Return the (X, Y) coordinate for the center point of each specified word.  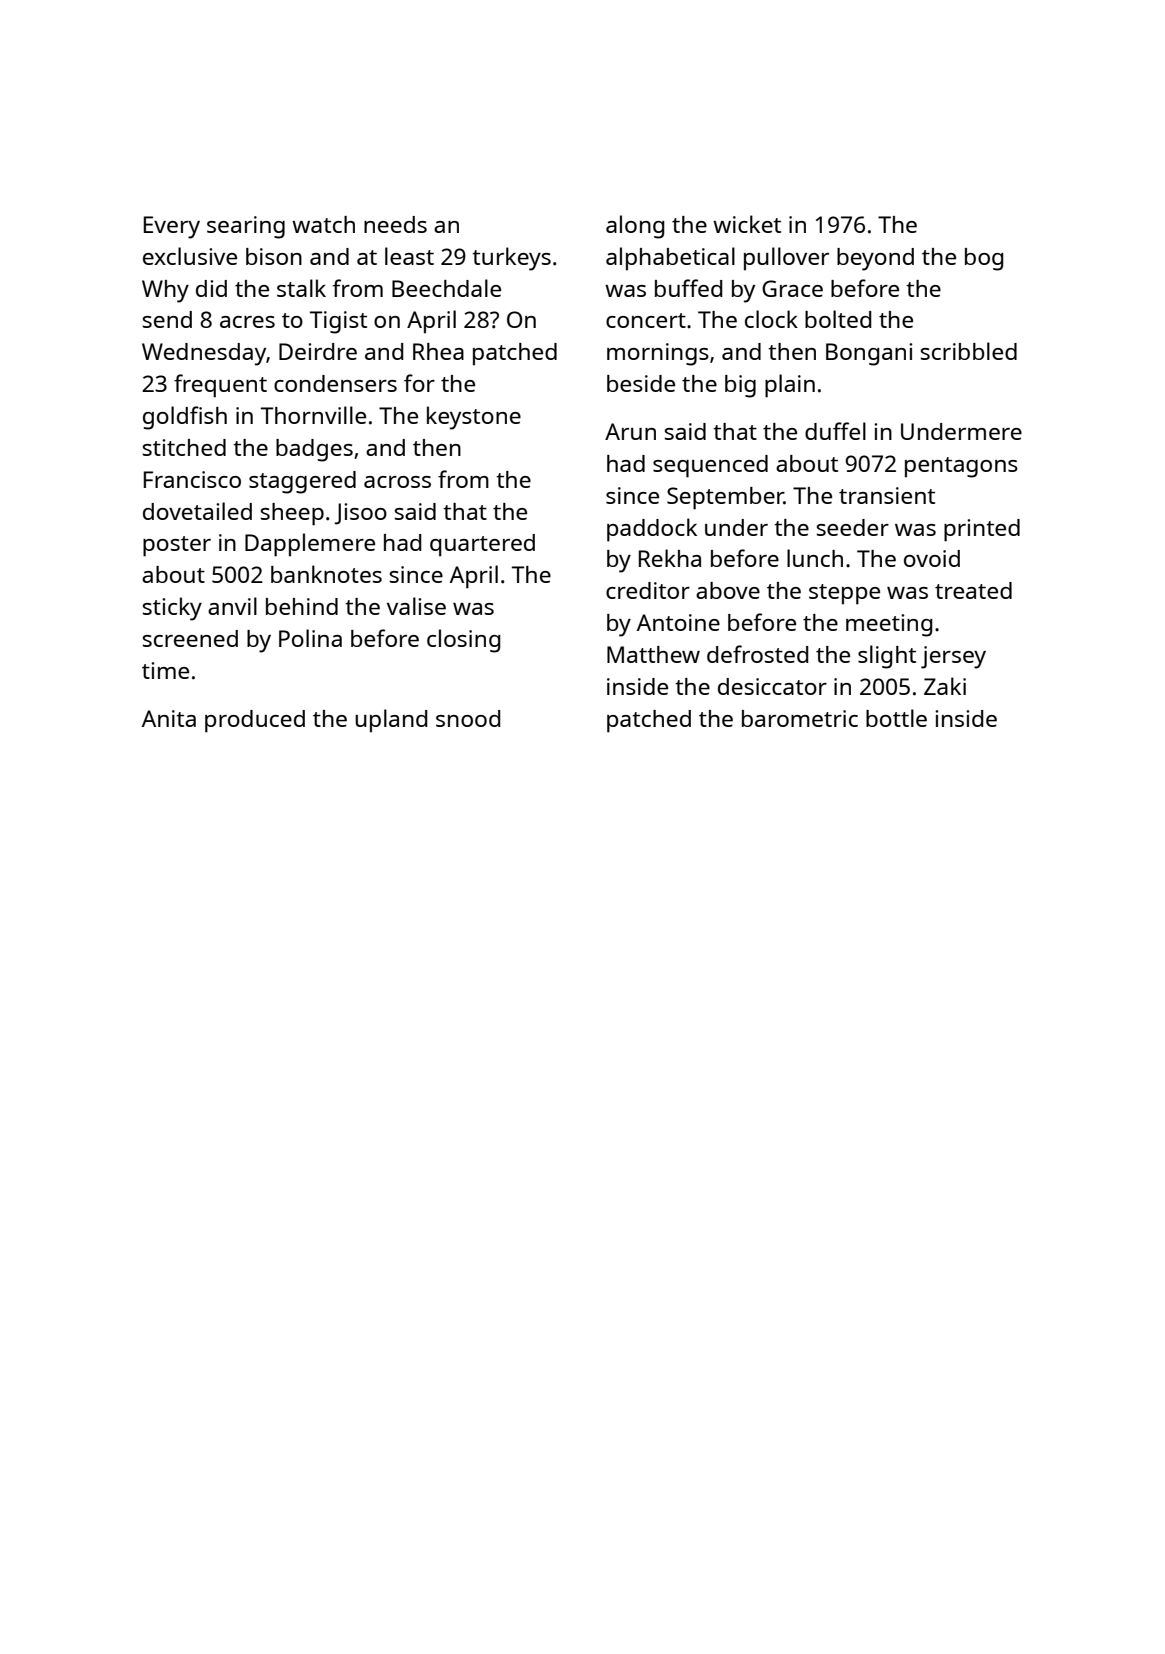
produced (255, 721)
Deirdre (318, 351)
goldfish (185, 418)
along (635, 227)
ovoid (932, 558)
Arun (630, 431)
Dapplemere (310, 545)
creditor (648, 590)
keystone (474, 418)
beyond (875, 259)
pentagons (961, 467)
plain (790, 386)
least (409, 256)
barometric (800, 718)
